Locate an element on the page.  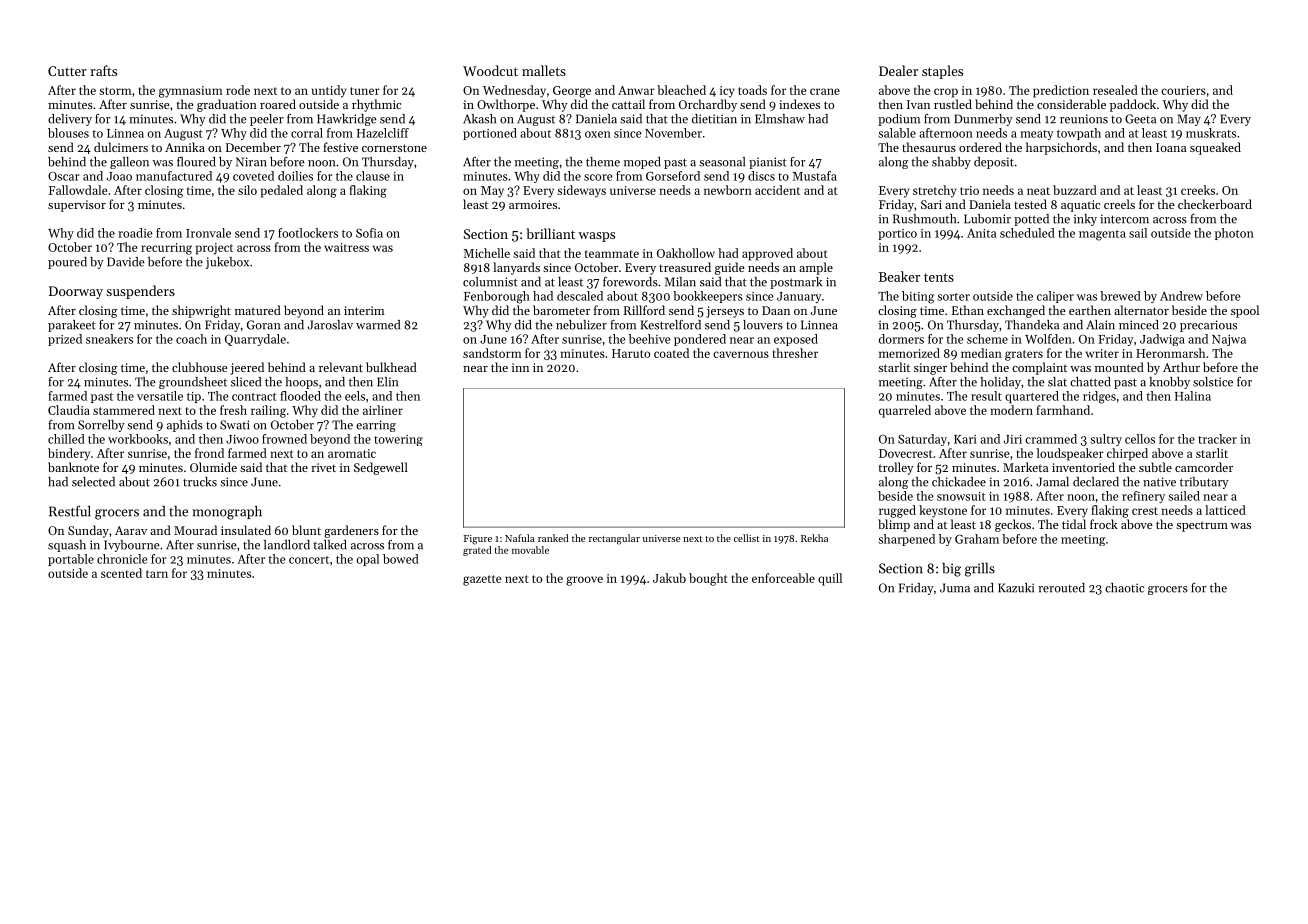
Daan is located at coordinates (776, 310).
